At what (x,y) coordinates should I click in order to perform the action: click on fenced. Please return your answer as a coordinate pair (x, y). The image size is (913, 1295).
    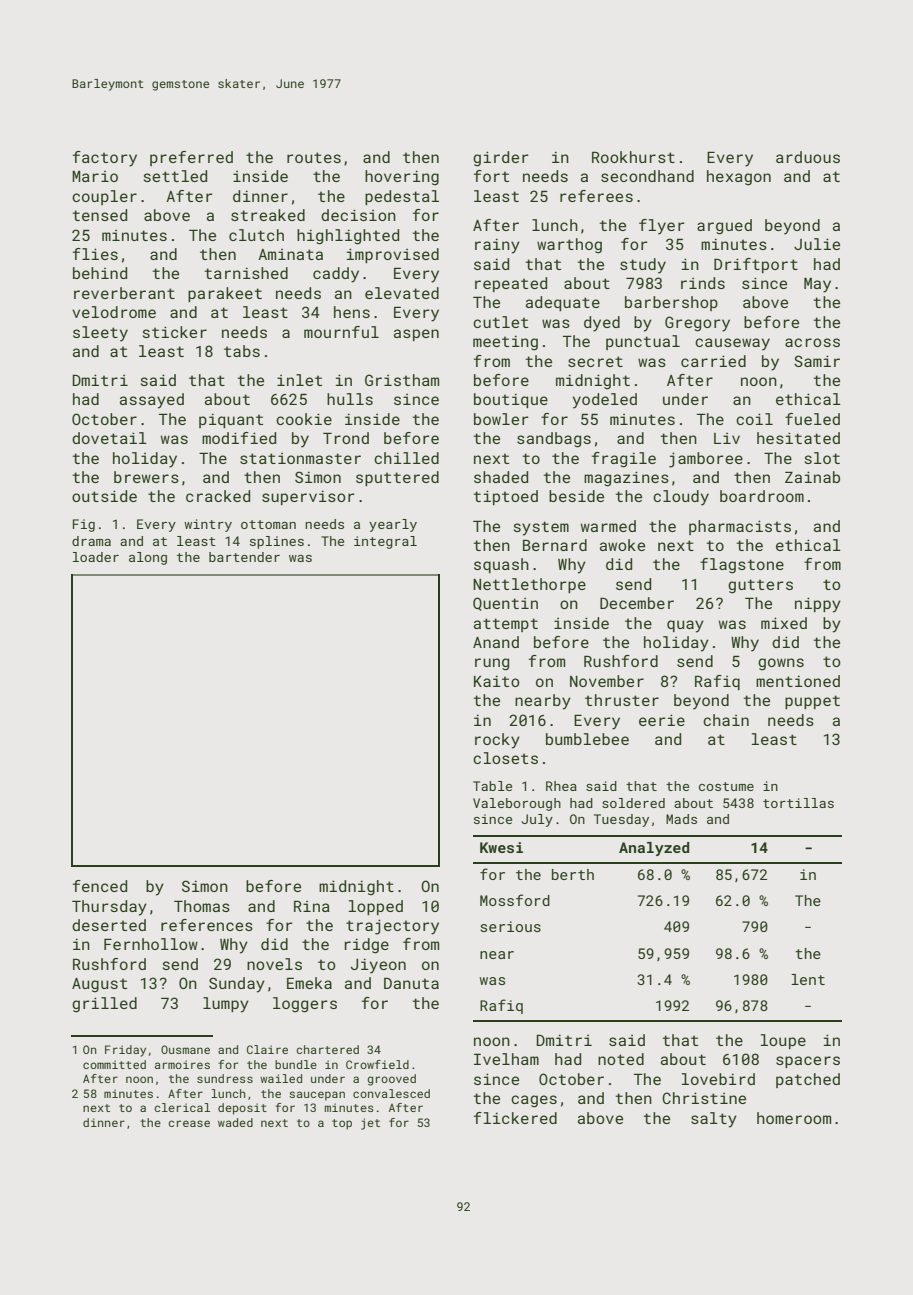
    Looking at the image, I should click on (100, 886).
